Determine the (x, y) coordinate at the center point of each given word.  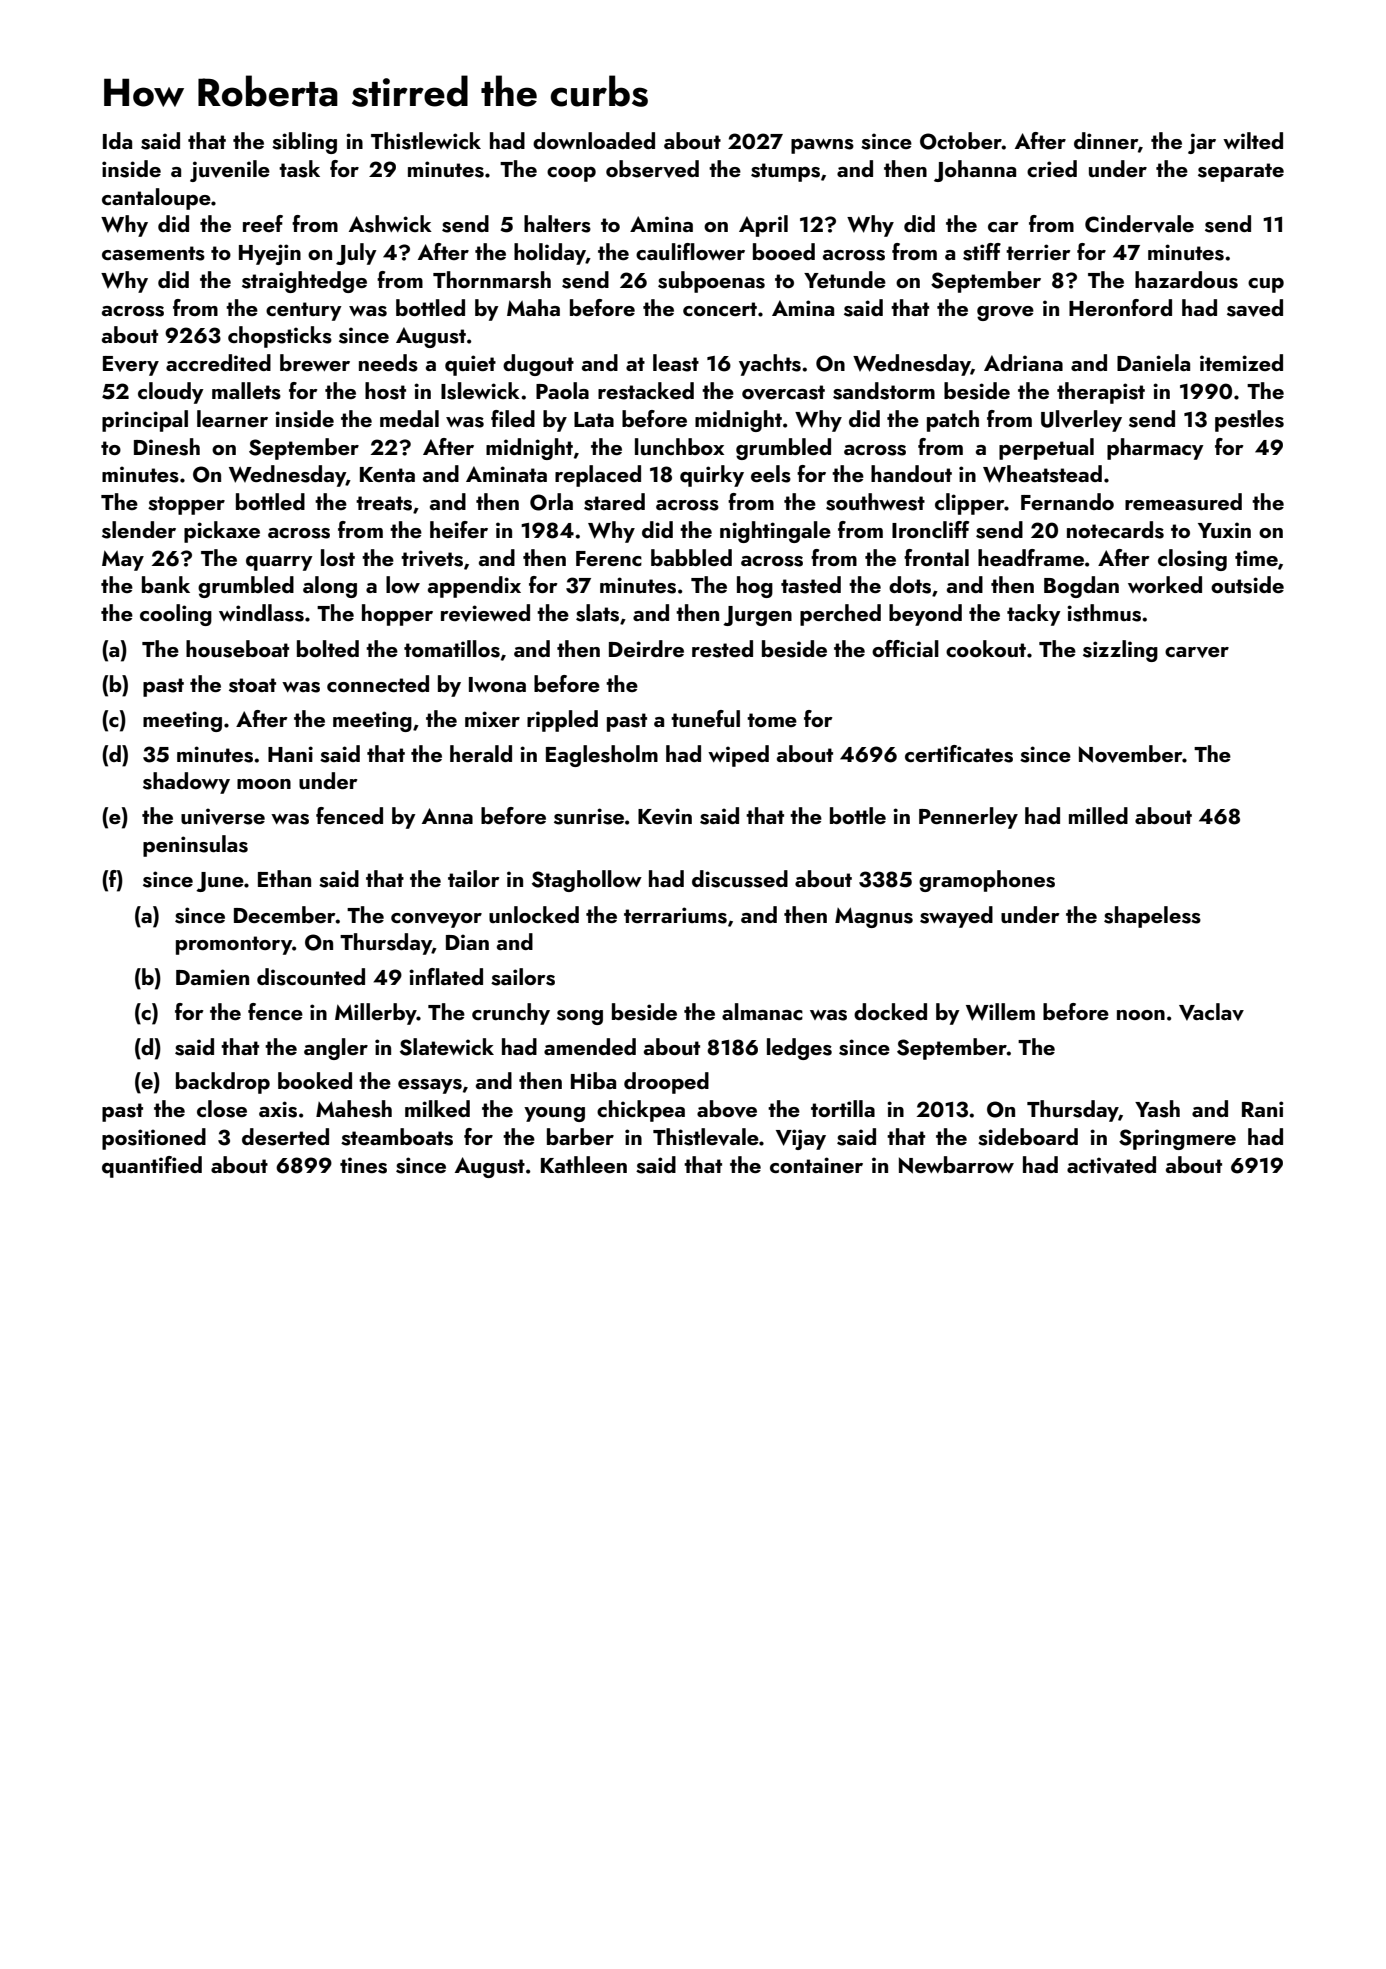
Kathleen (584, 1164)
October (961, 141)
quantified (152, 1167)
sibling (304, 143)
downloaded (594, 140)
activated (1111, 1165)
